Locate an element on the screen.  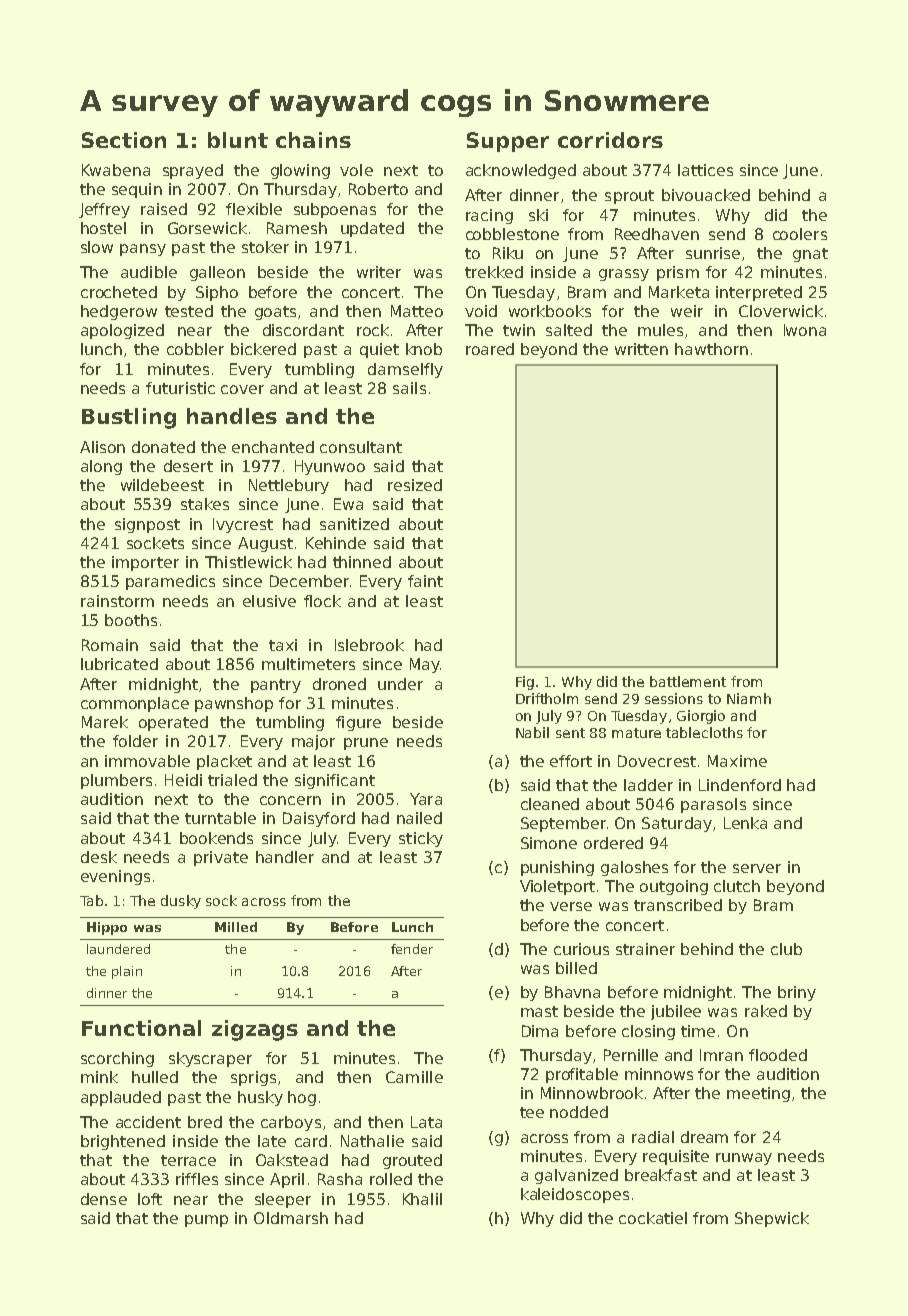
corridors is located at coordinates (610, 140).
